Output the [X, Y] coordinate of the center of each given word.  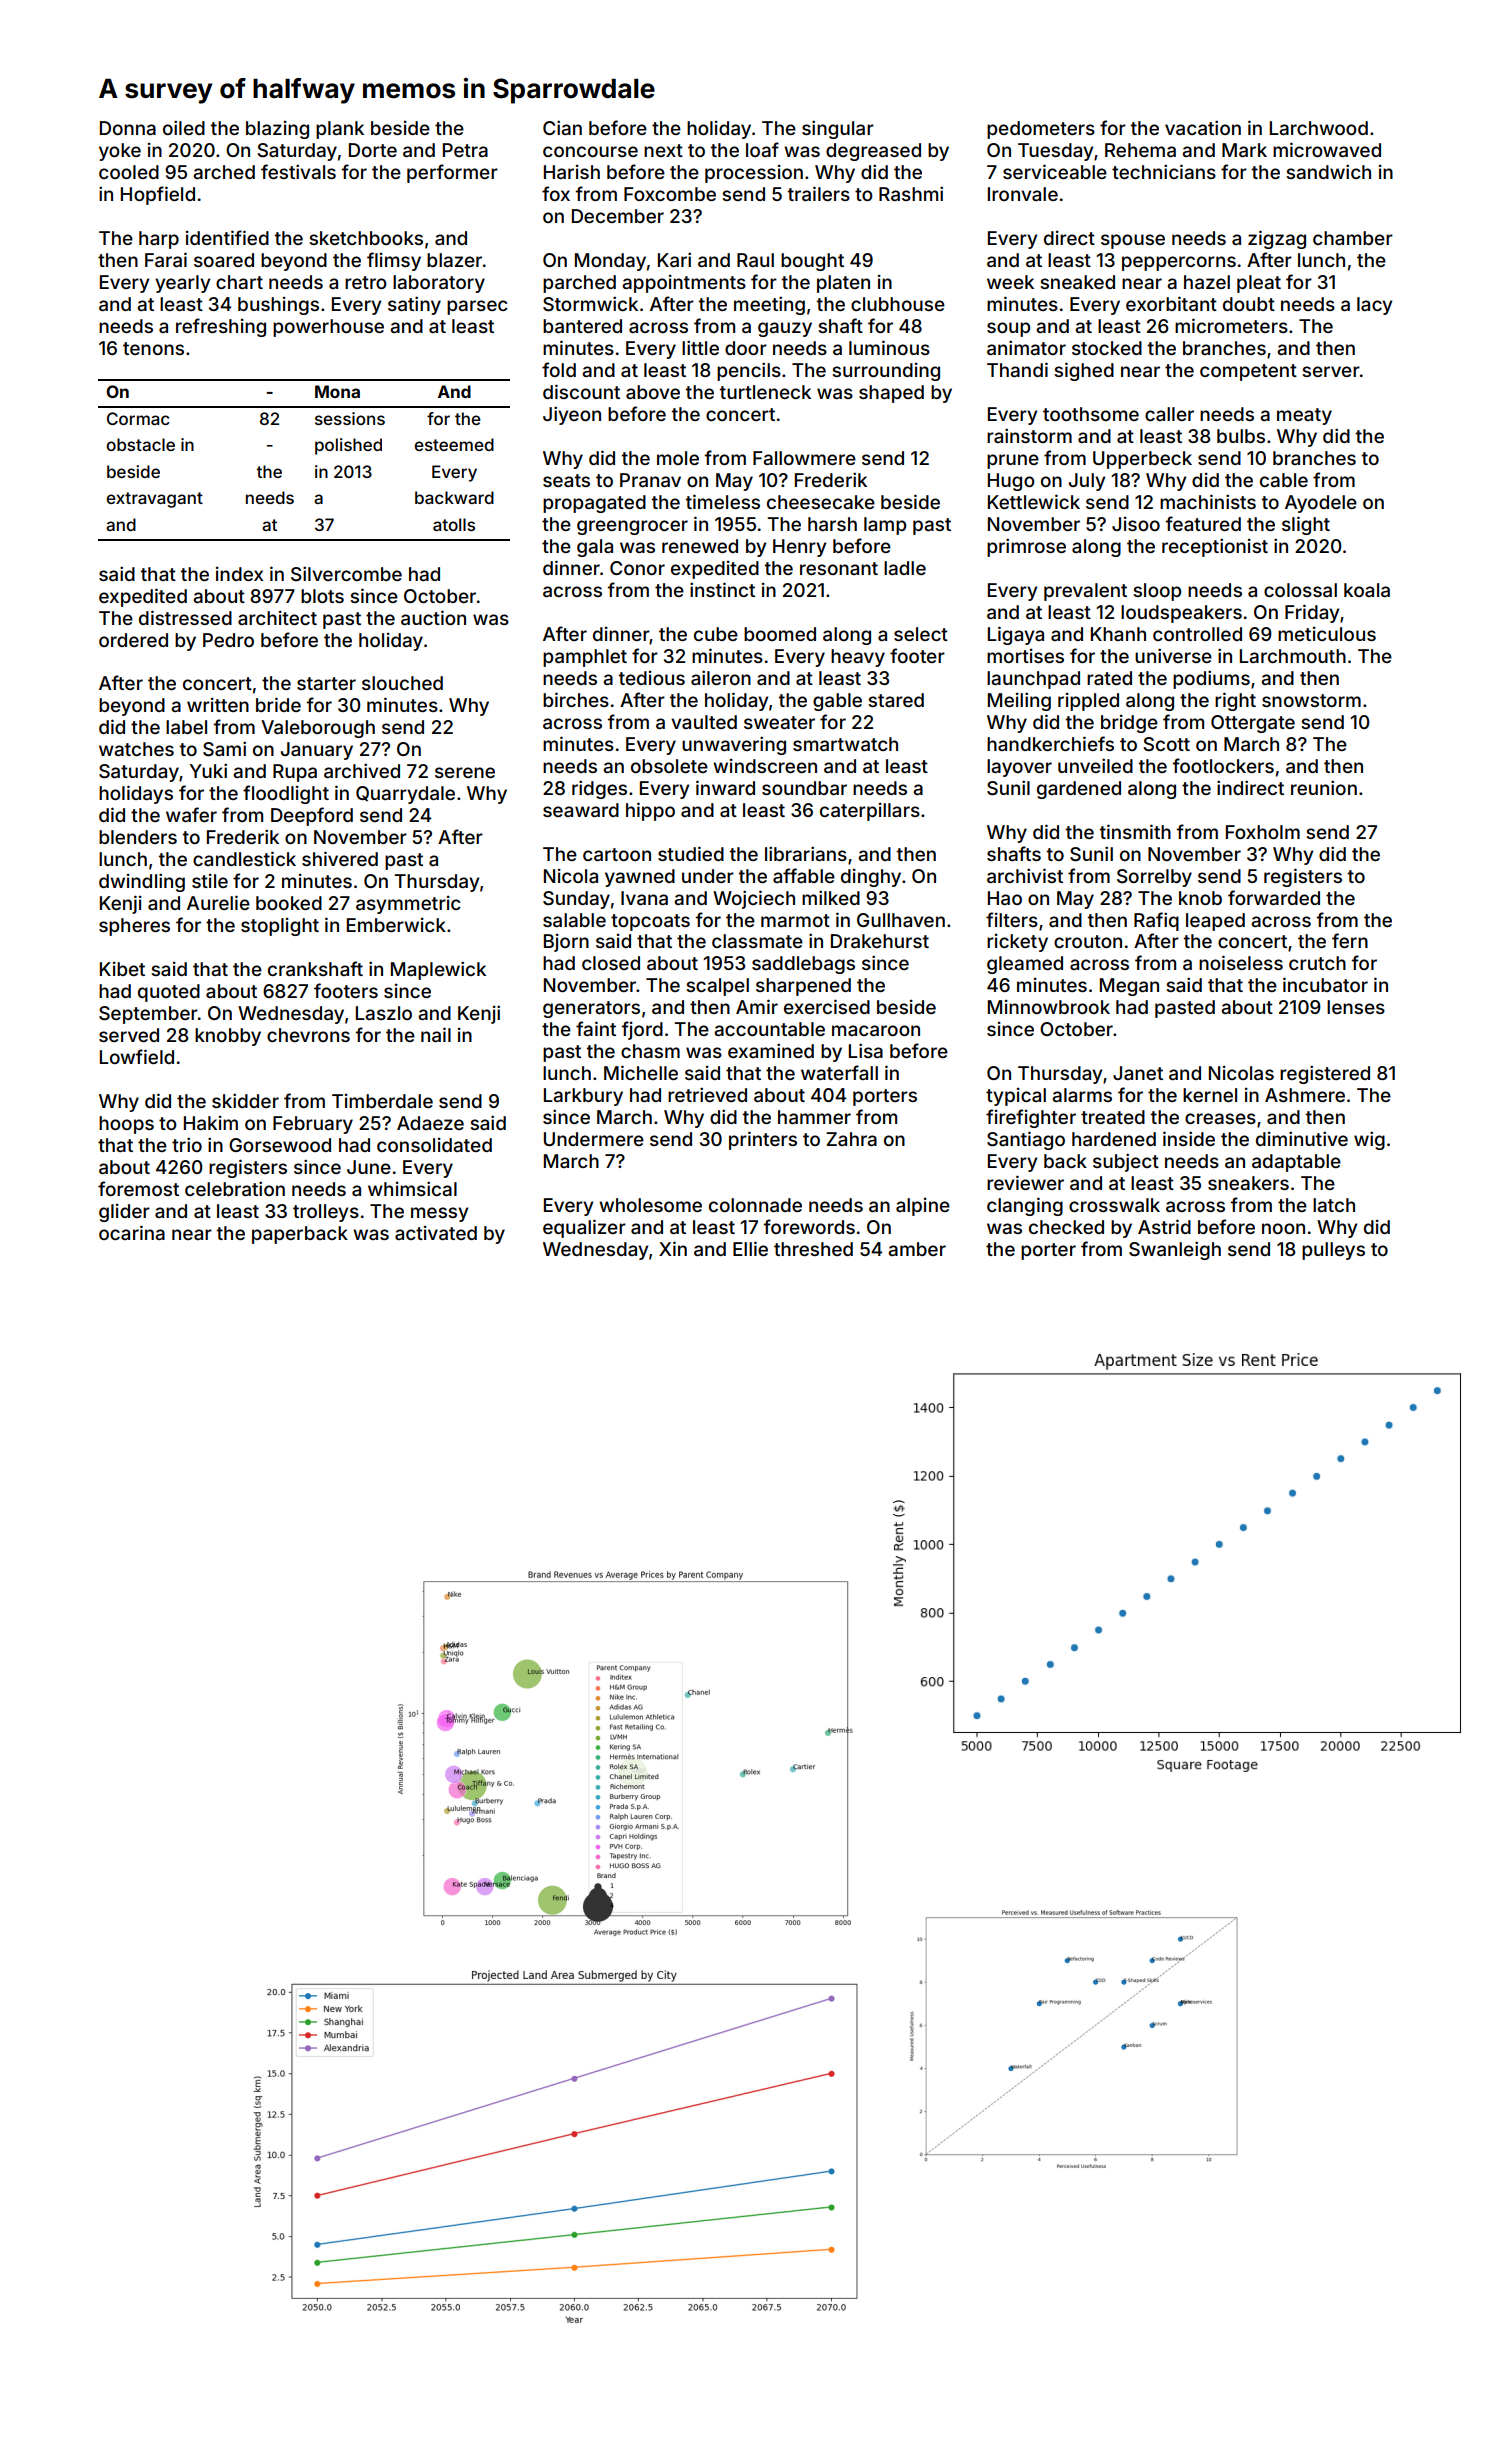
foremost [138, 1188]
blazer [454, 260]
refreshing [221, 327]
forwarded [1274, 897]
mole [678, 458]
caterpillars [870, 812]
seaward [581, 810]
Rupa [295, 773]
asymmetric [408, 905]
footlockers [1223, 765]
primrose [1026, 547]
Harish [572, 172]
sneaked [1077, 282]
